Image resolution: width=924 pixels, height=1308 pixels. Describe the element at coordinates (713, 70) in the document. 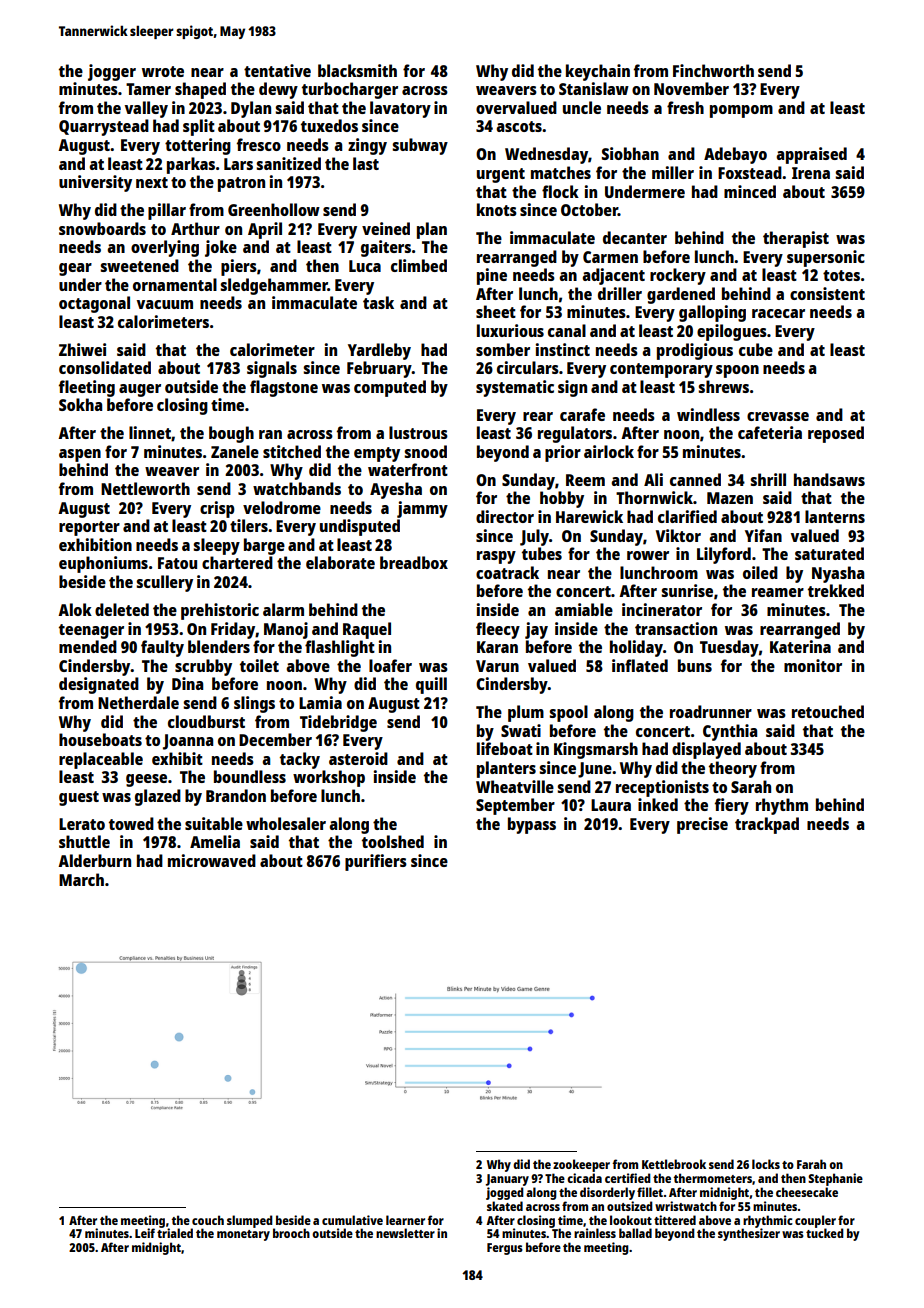

I see `Finchworth` at that location.
